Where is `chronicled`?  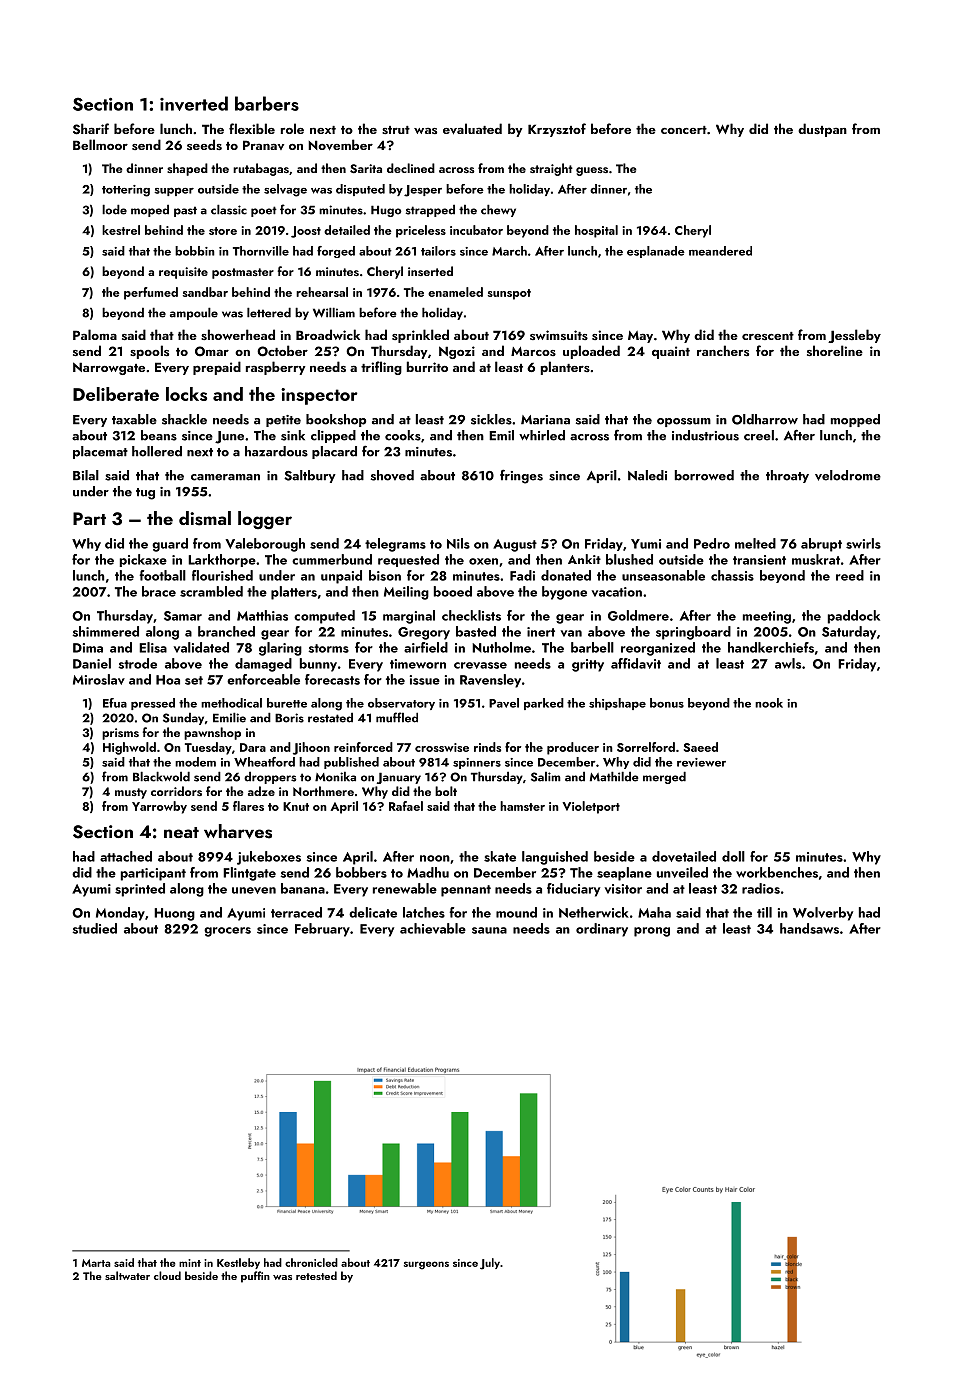
chronicled is located at coordinates (311, 1262).
